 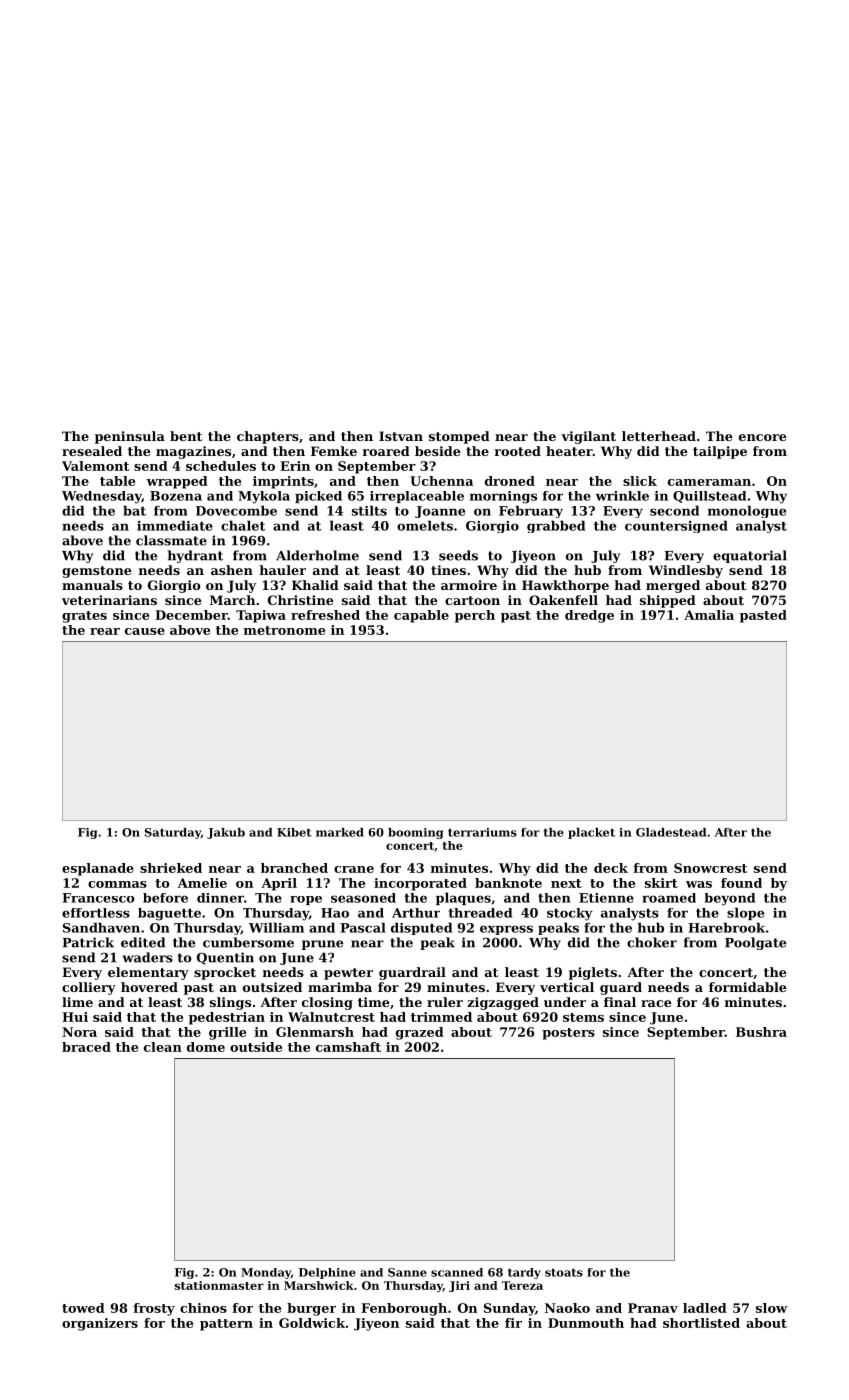 What do you see at coordinates (671, 832) in the page?
I see `Gladestead` at bounding box center [671, 832].
